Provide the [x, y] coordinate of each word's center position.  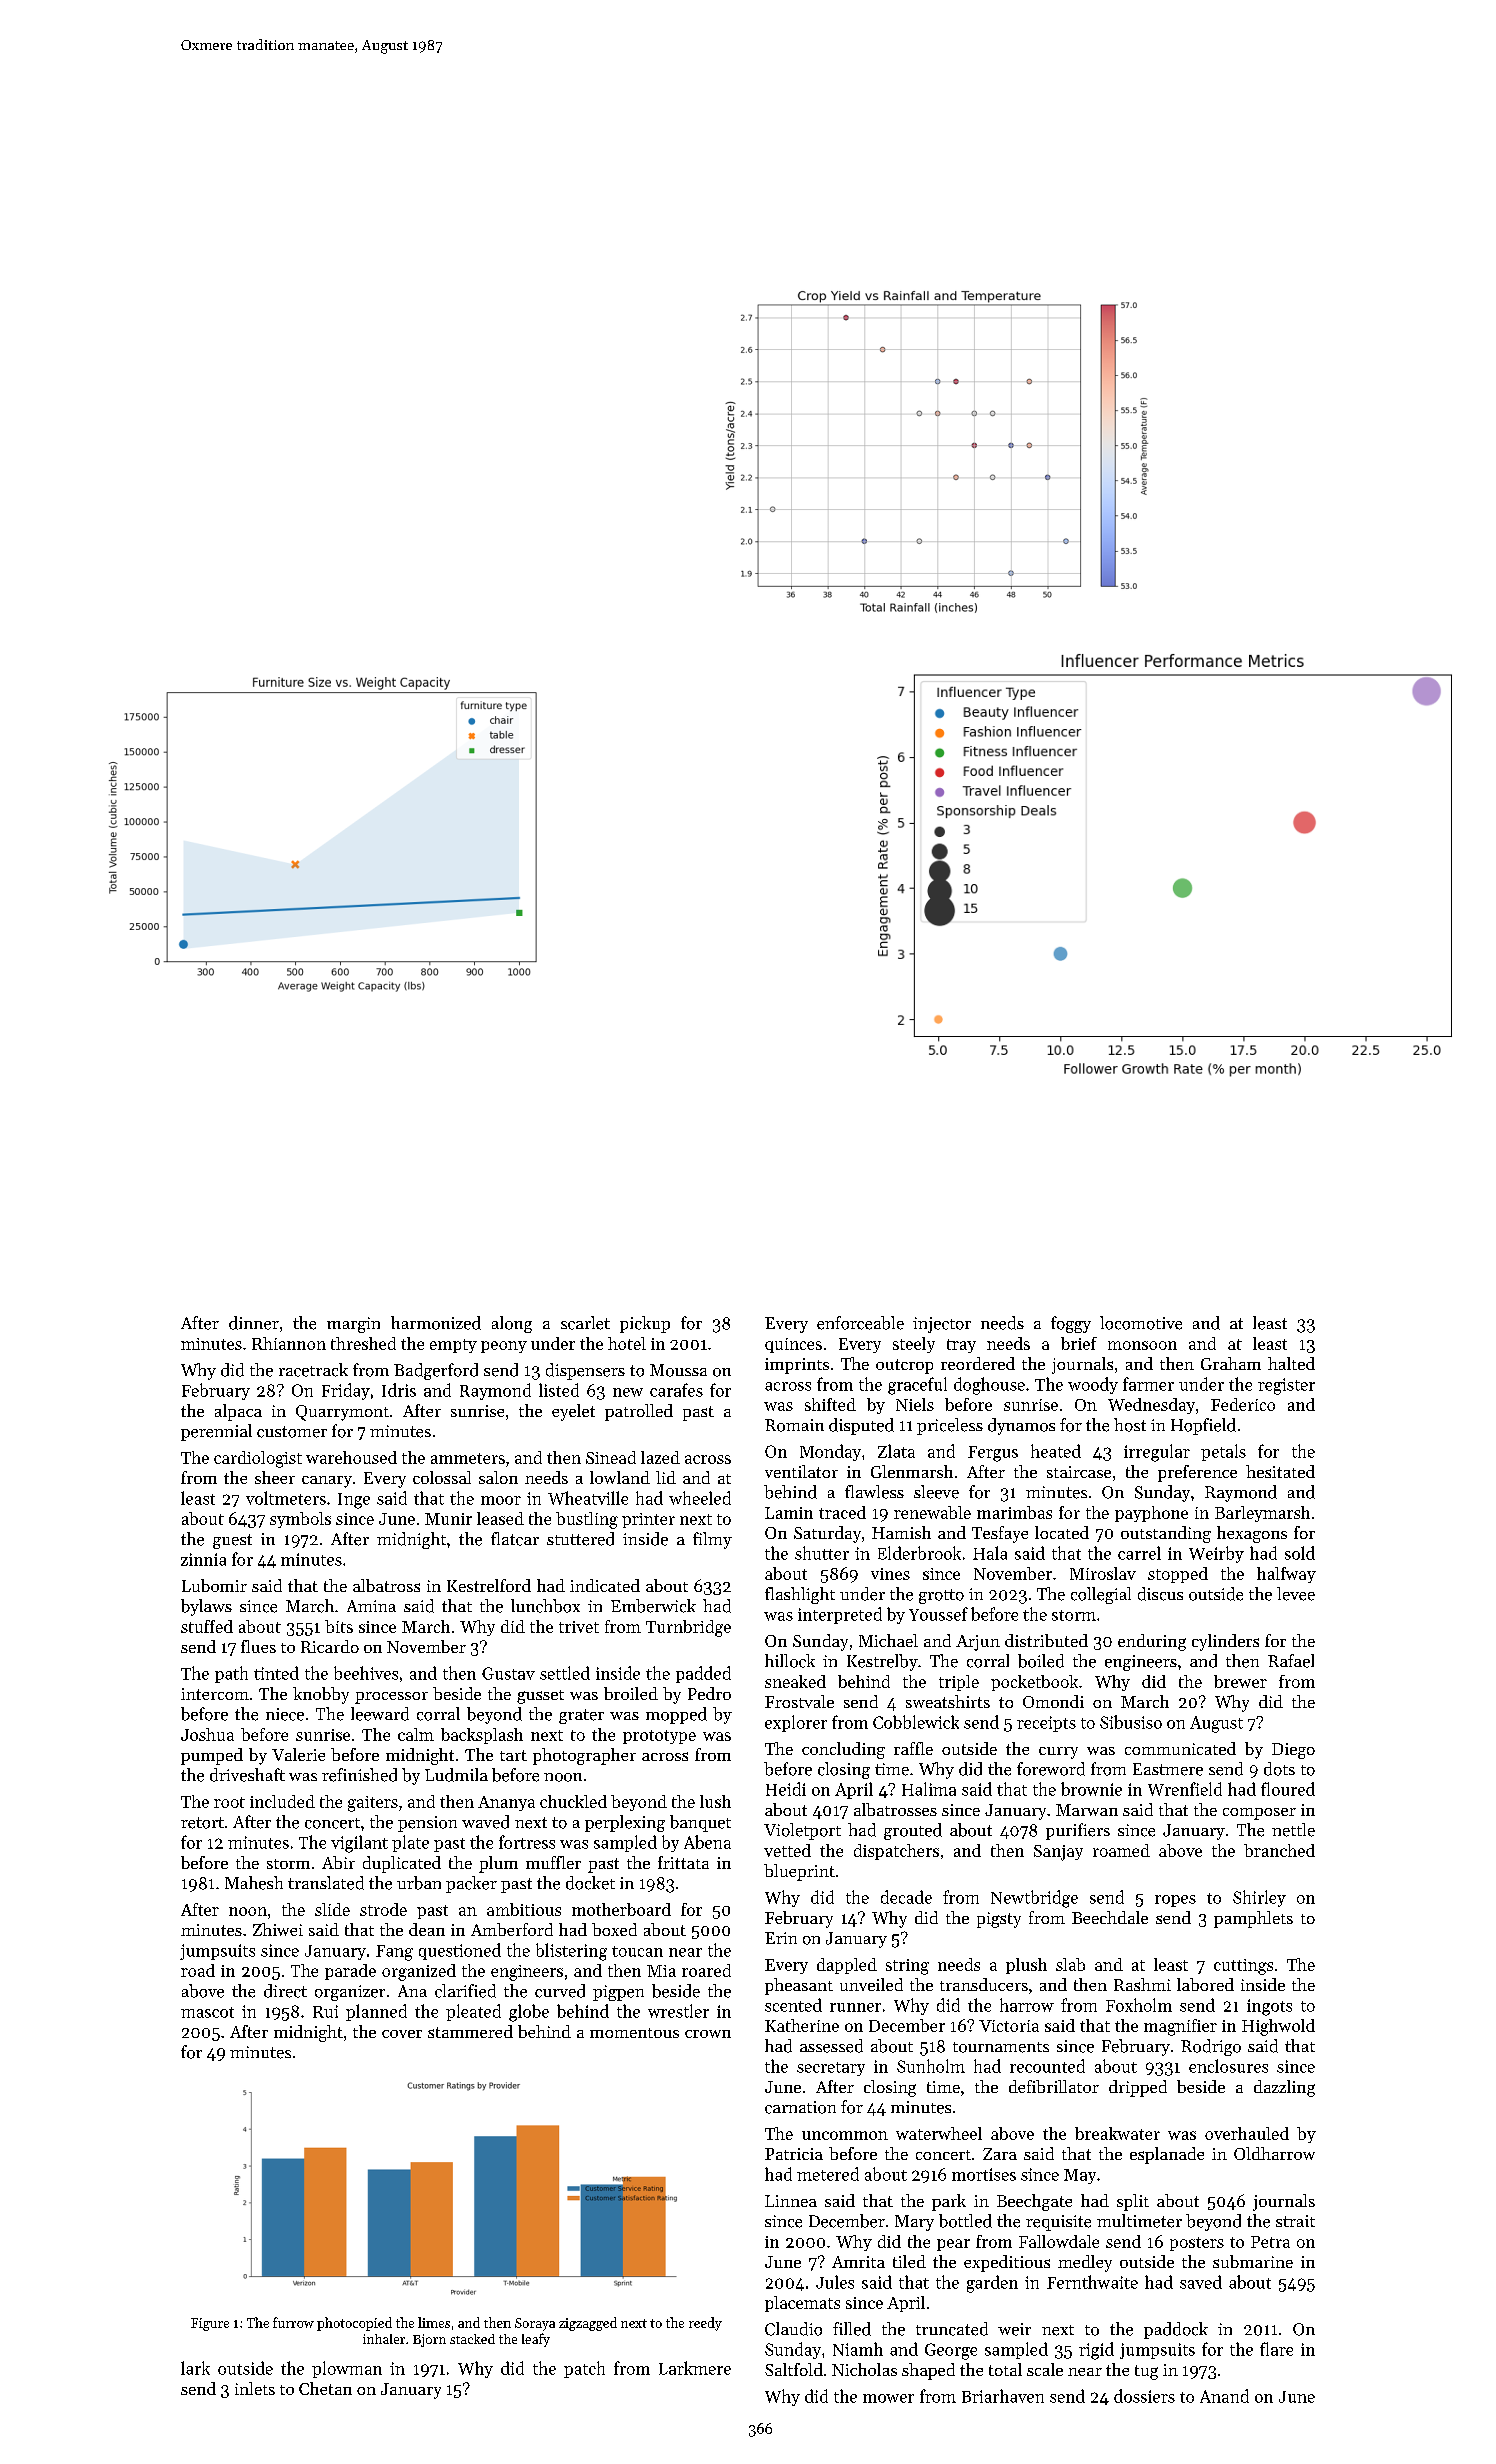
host [1130, 1425]
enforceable [860, 1323]
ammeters [468, 1458]
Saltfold [794, 2369]
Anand [1224, 2396]
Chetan [325, 2388]
